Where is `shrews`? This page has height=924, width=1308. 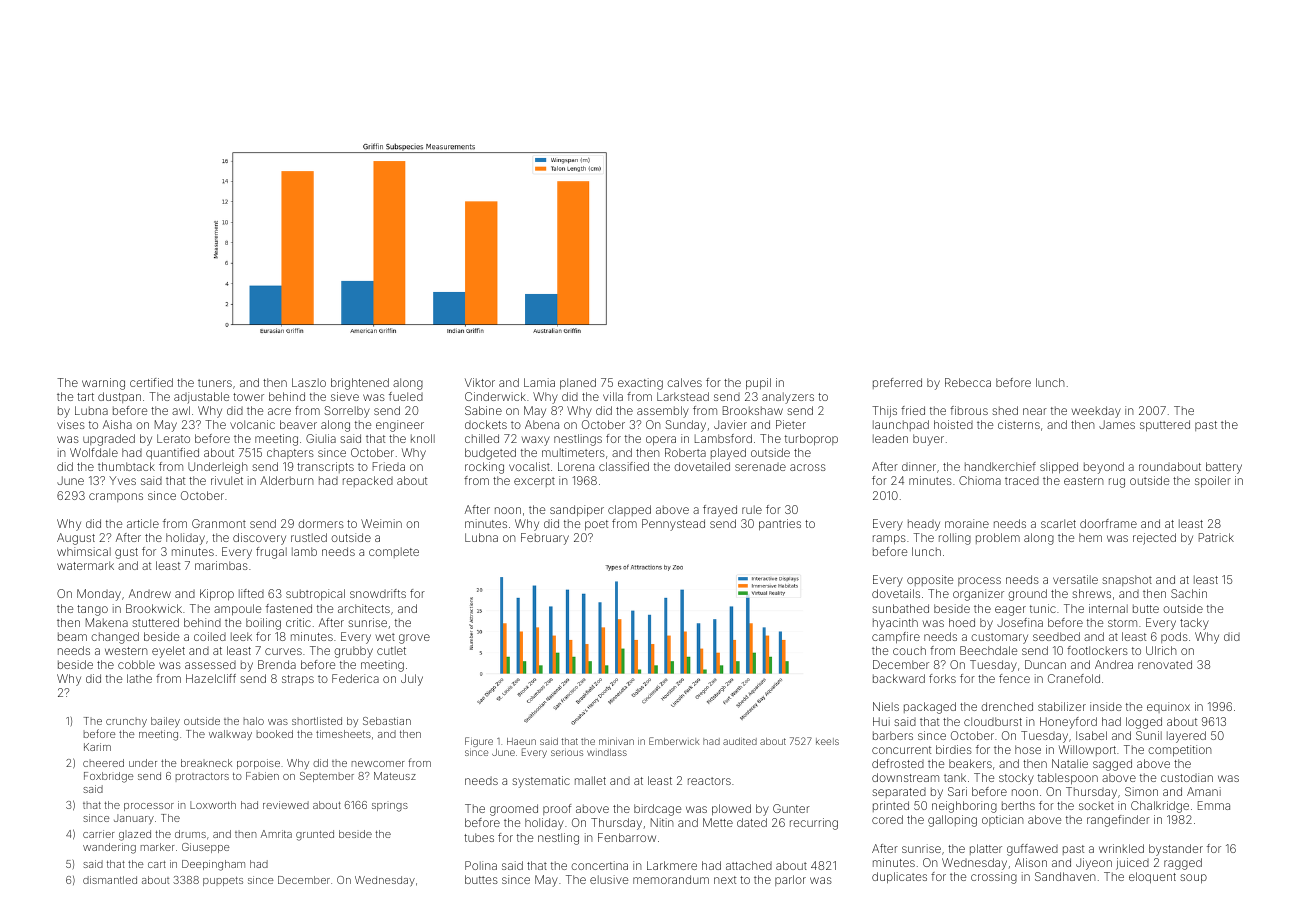 shrews is located at coordinates (1091, 593).
